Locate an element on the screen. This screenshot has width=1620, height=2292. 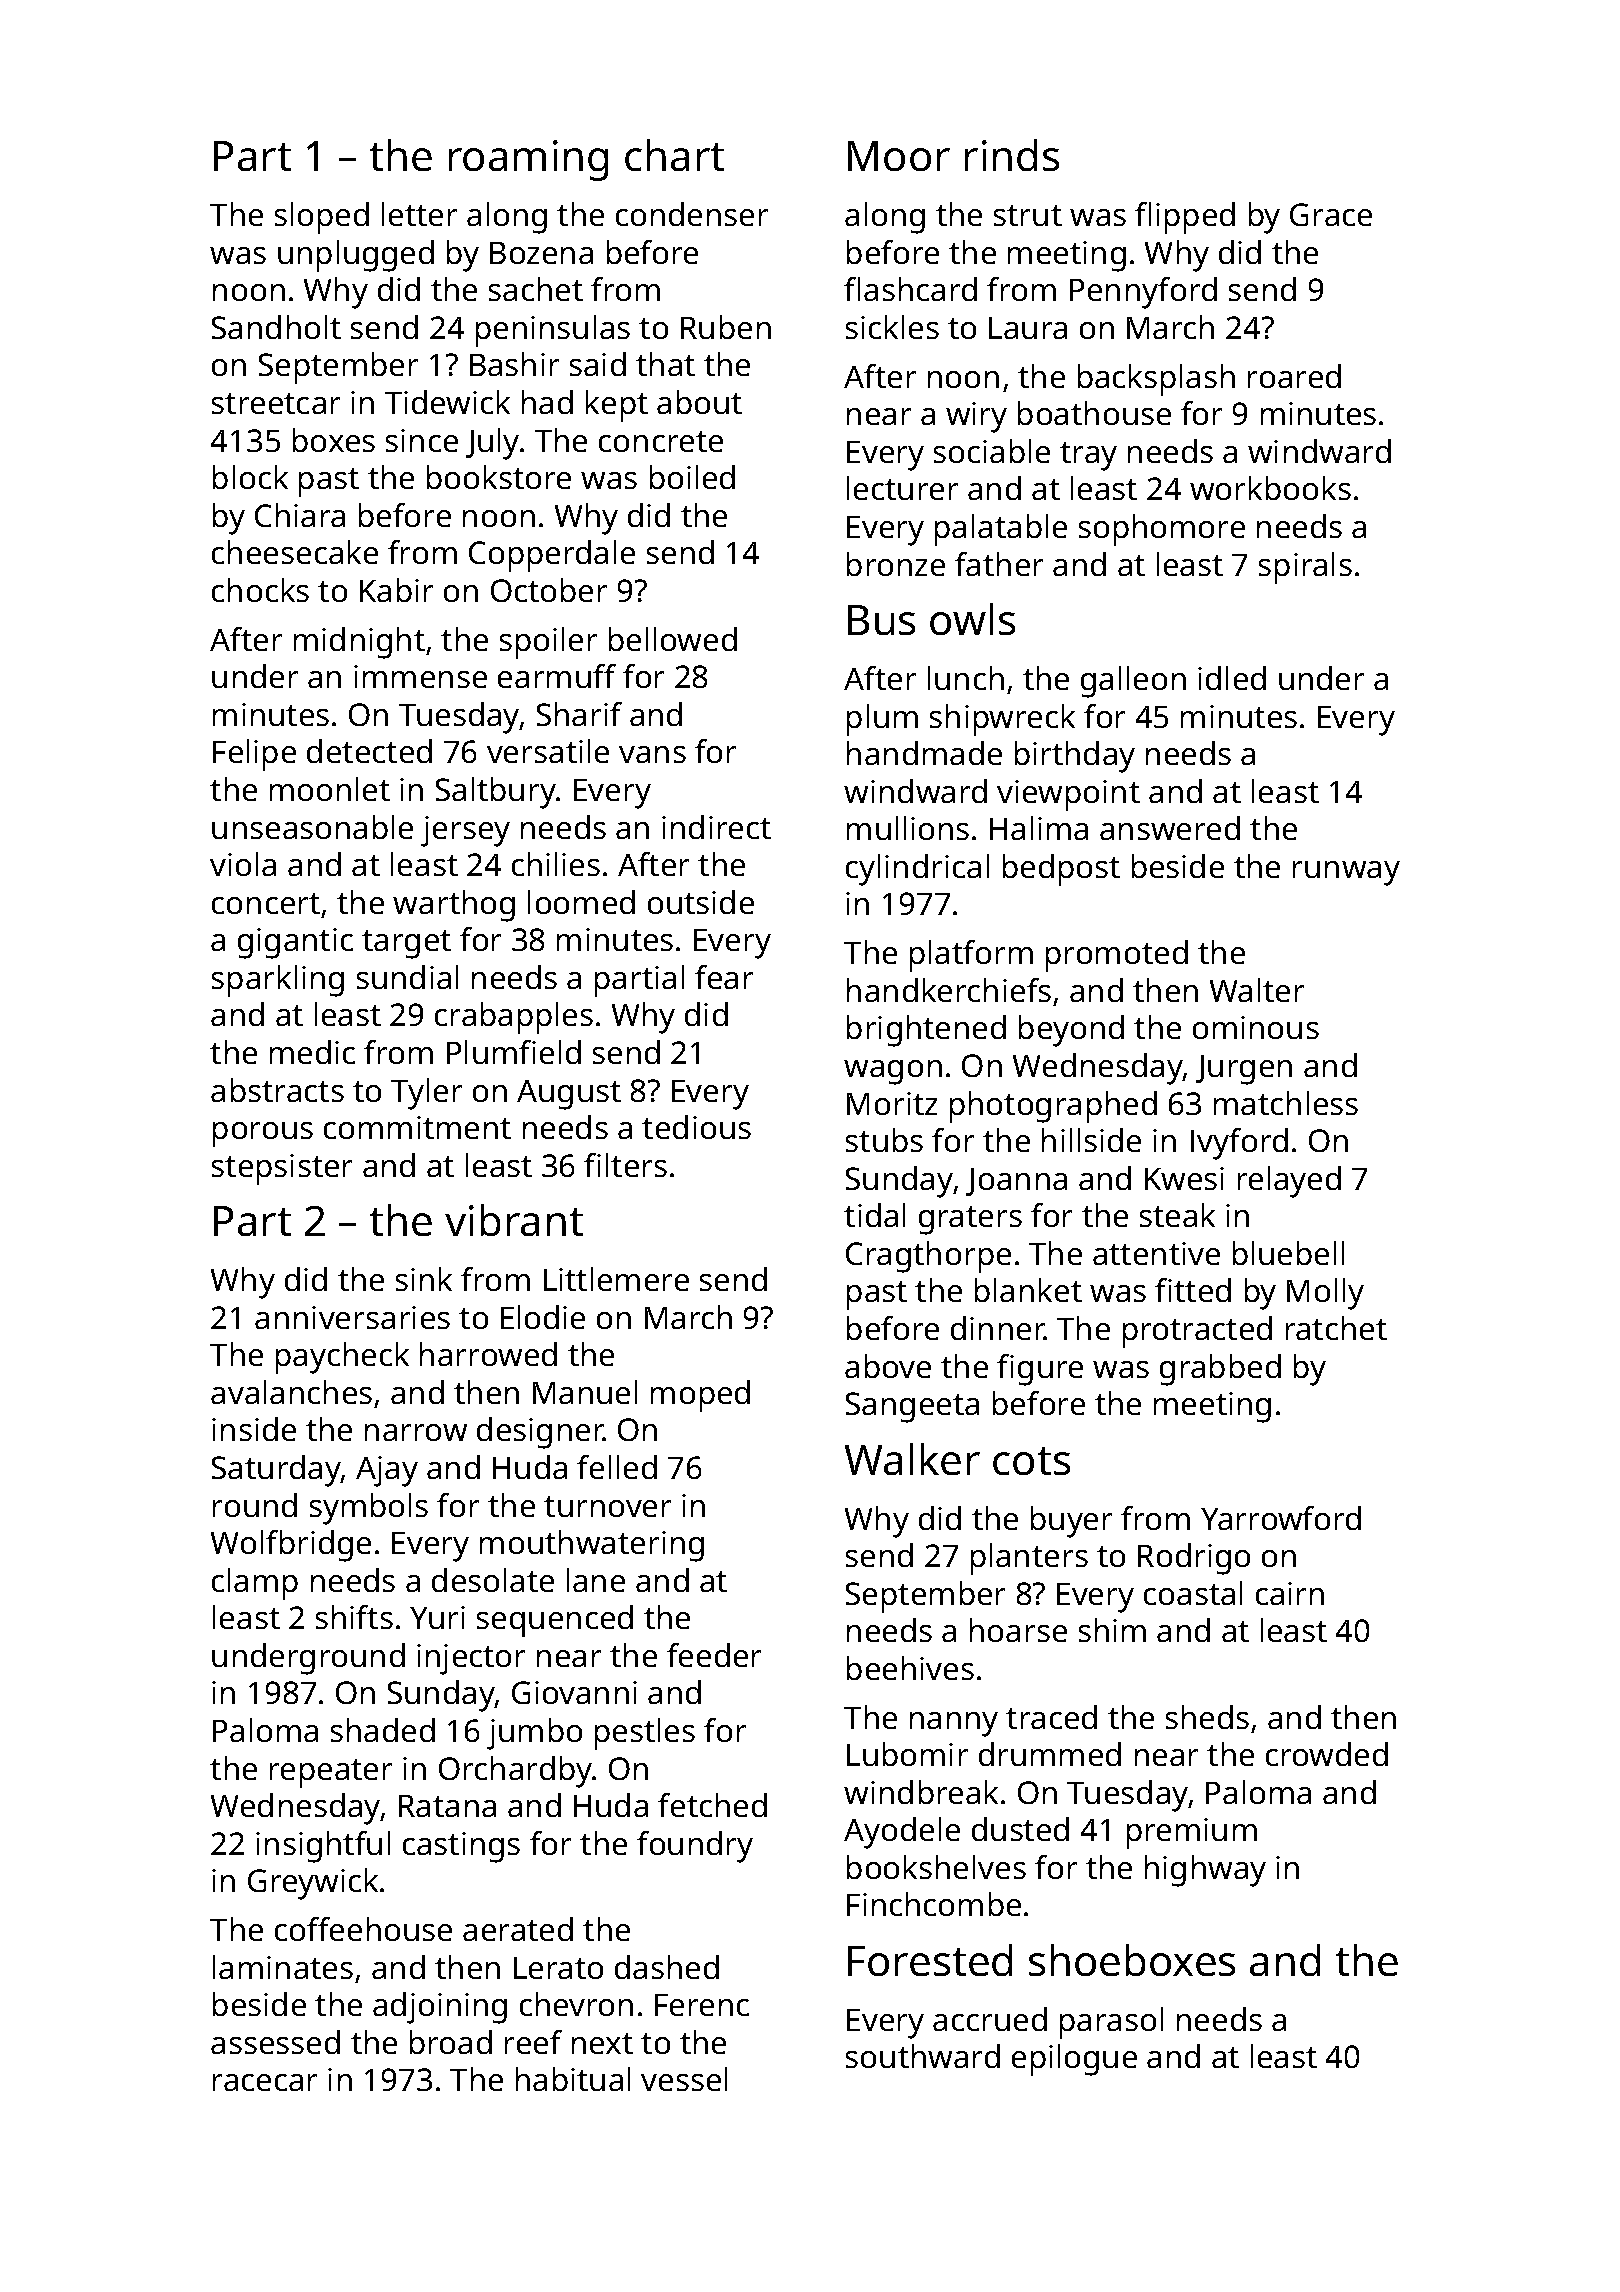
Ruben is located at coordinates (726, 327).
